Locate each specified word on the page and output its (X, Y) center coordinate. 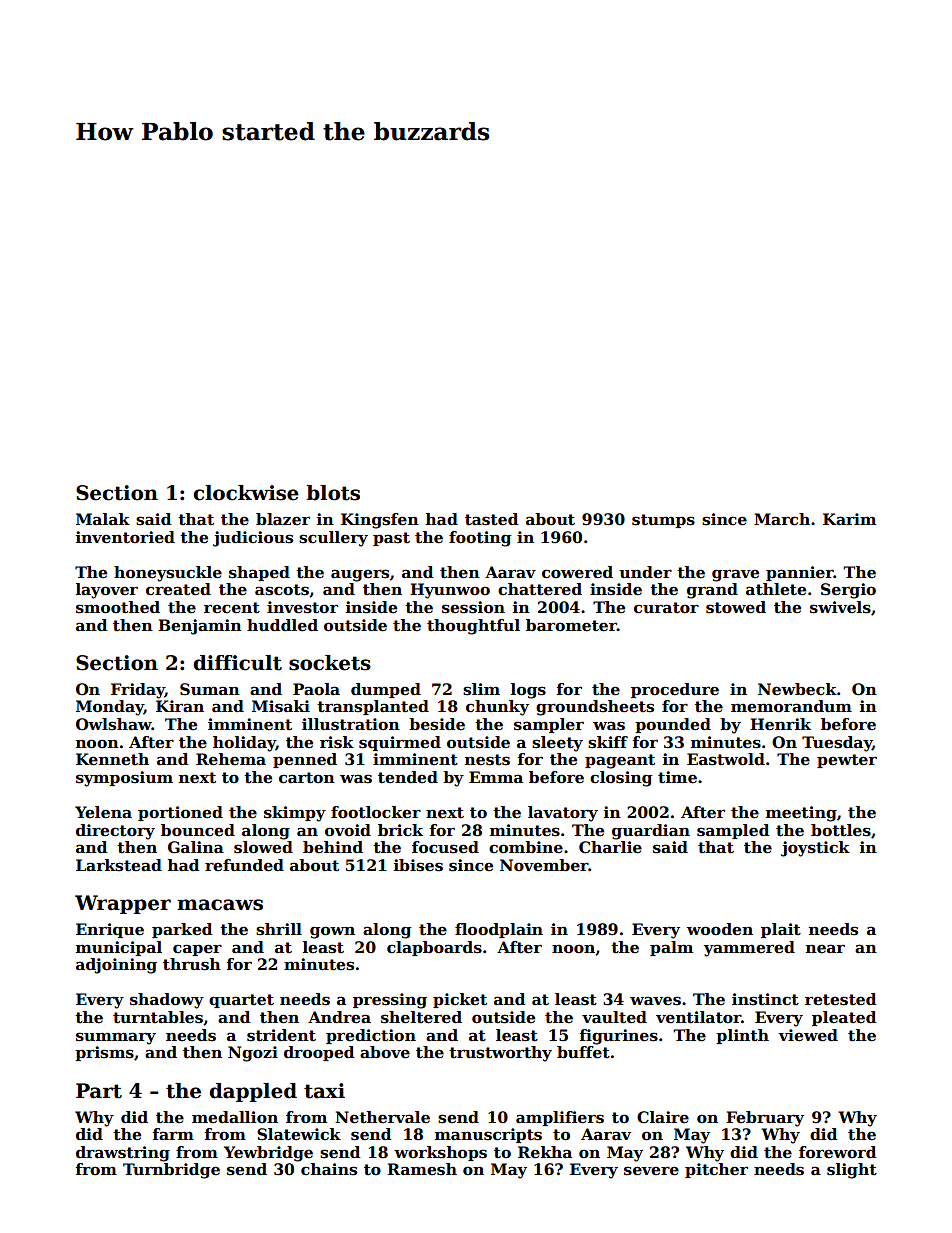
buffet (583, 1052)
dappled (253, 1092)
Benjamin (200, 627)
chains (329, 1169)
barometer (571, 625)
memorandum (791, 706)
